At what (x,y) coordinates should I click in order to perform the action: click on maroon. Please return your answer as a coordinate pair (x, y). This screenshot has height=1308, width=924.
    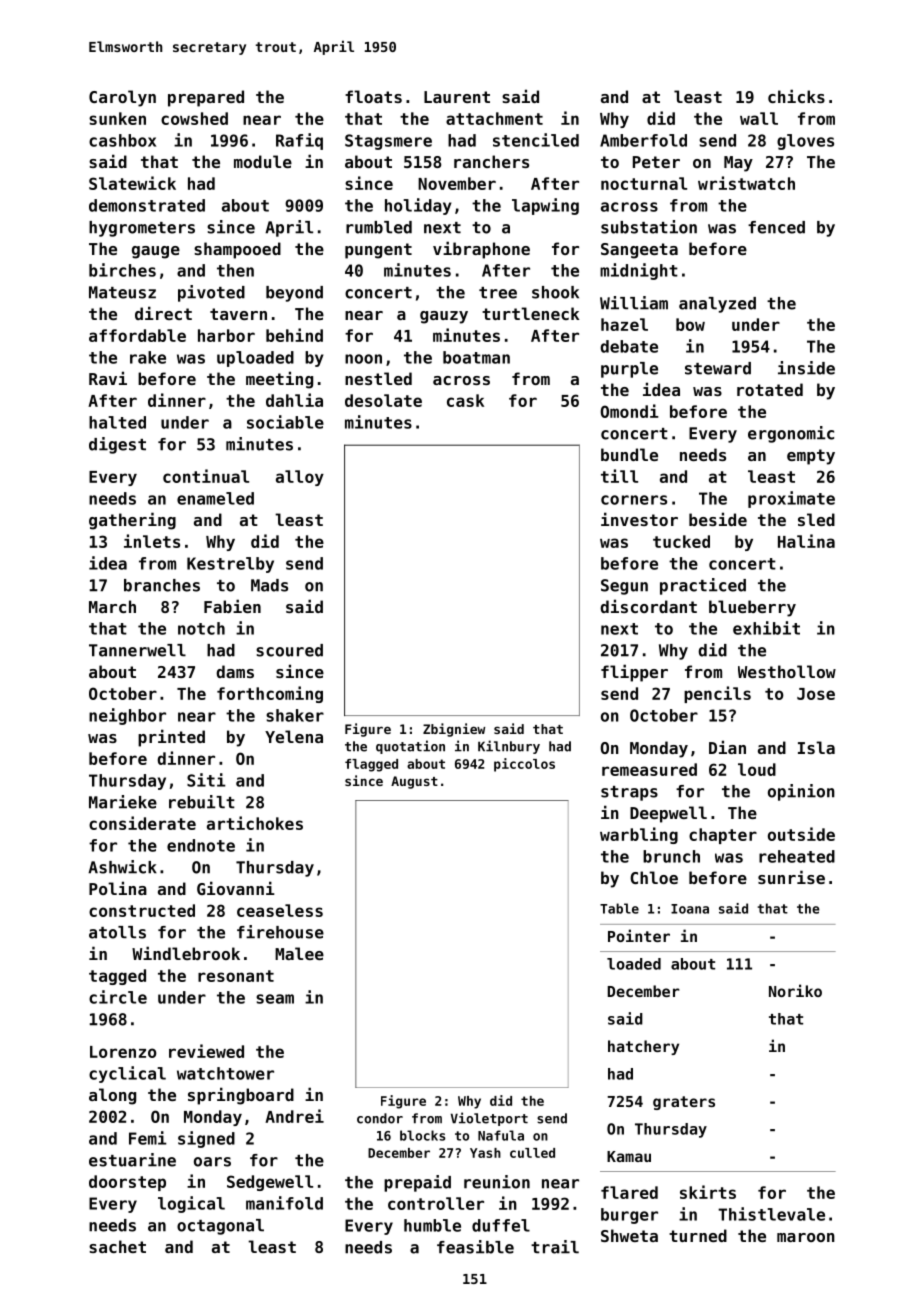
    Looking at the image, I should click on (806, 1237).
